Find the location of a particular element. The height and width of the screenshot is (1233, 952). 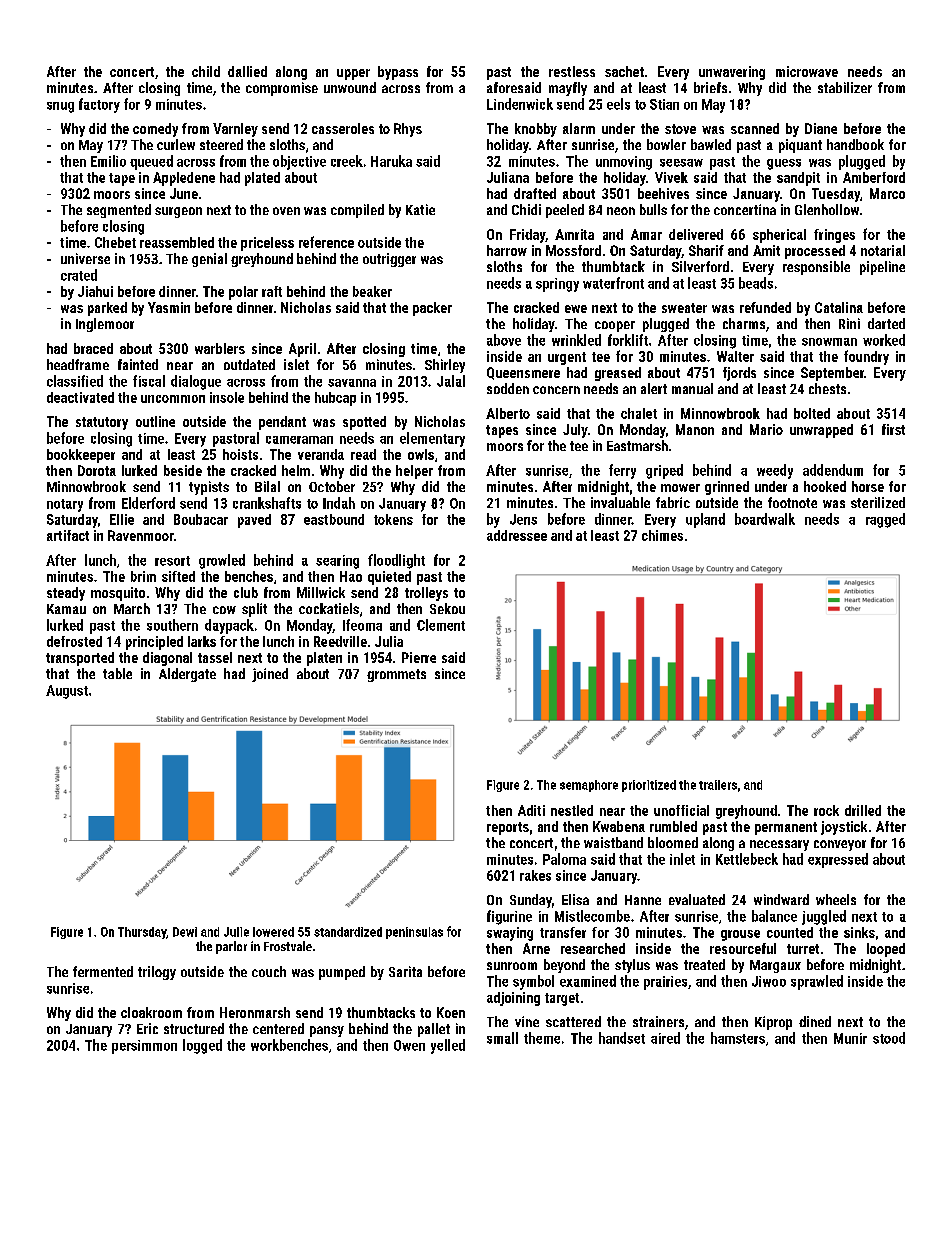

Lindenwick is located at coordinates (520, 104).
